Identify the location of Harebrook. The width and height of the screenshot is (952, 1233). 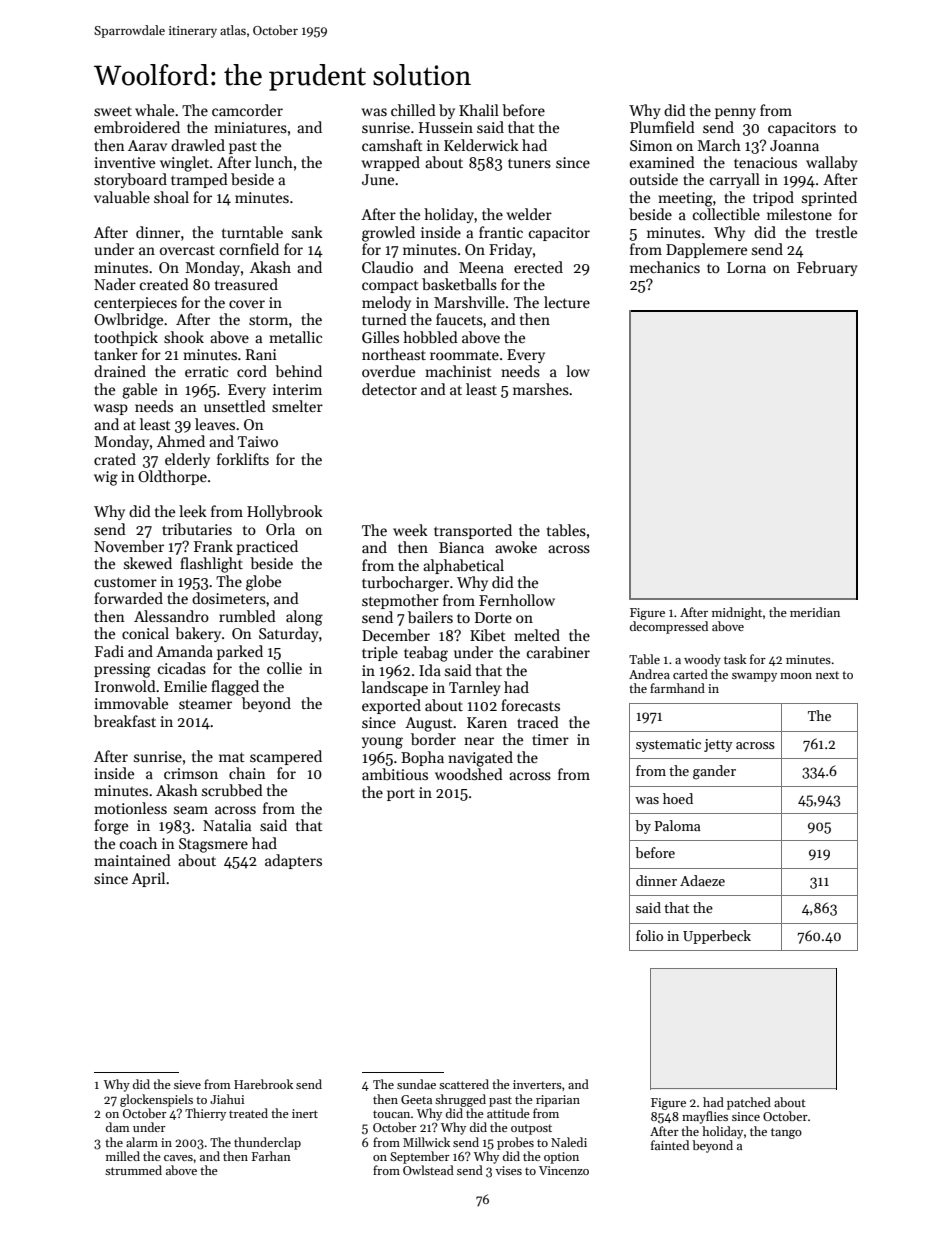
(263, 1084).
